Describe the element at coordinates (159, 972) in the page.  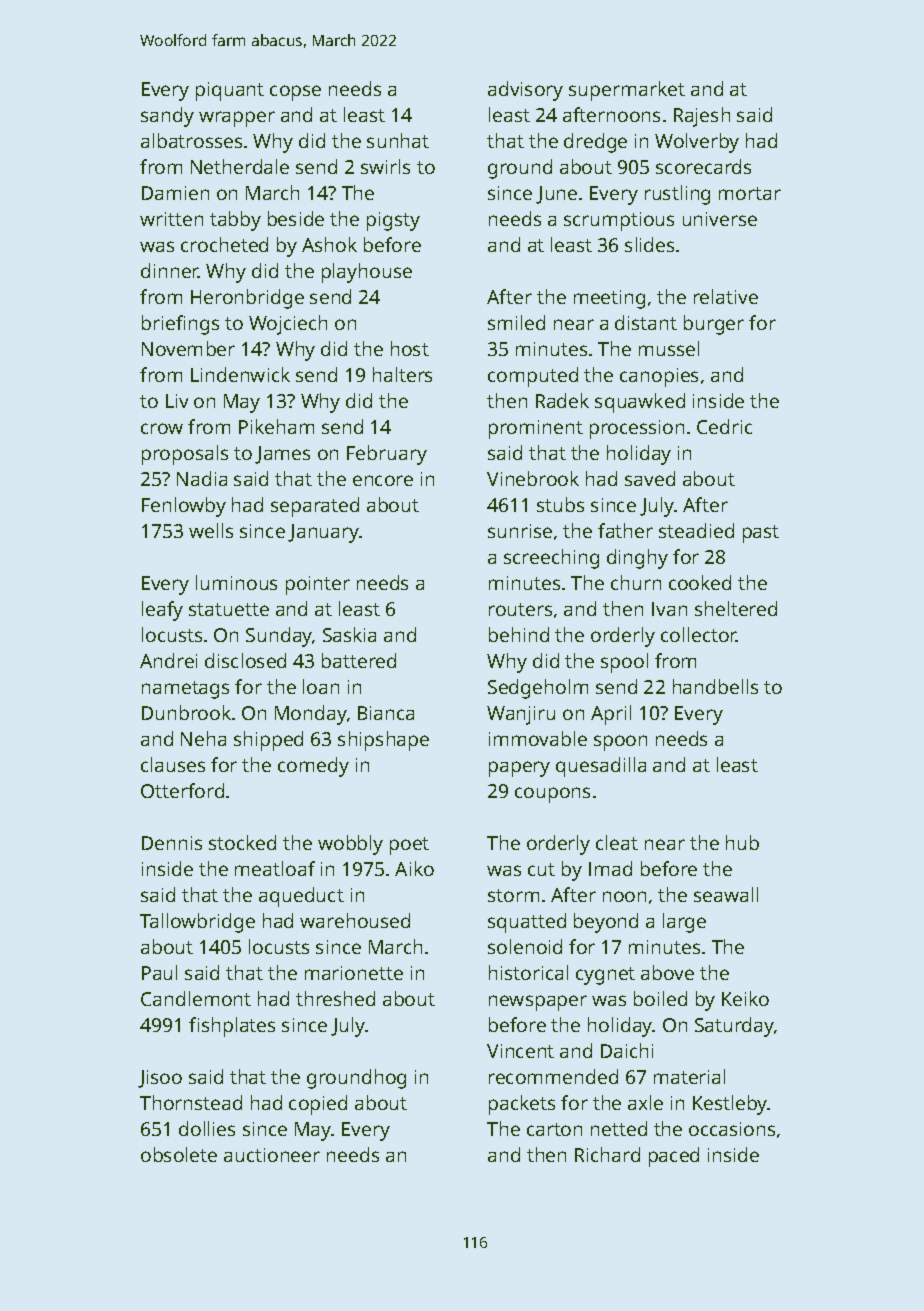
I see `Paul` at that location.
